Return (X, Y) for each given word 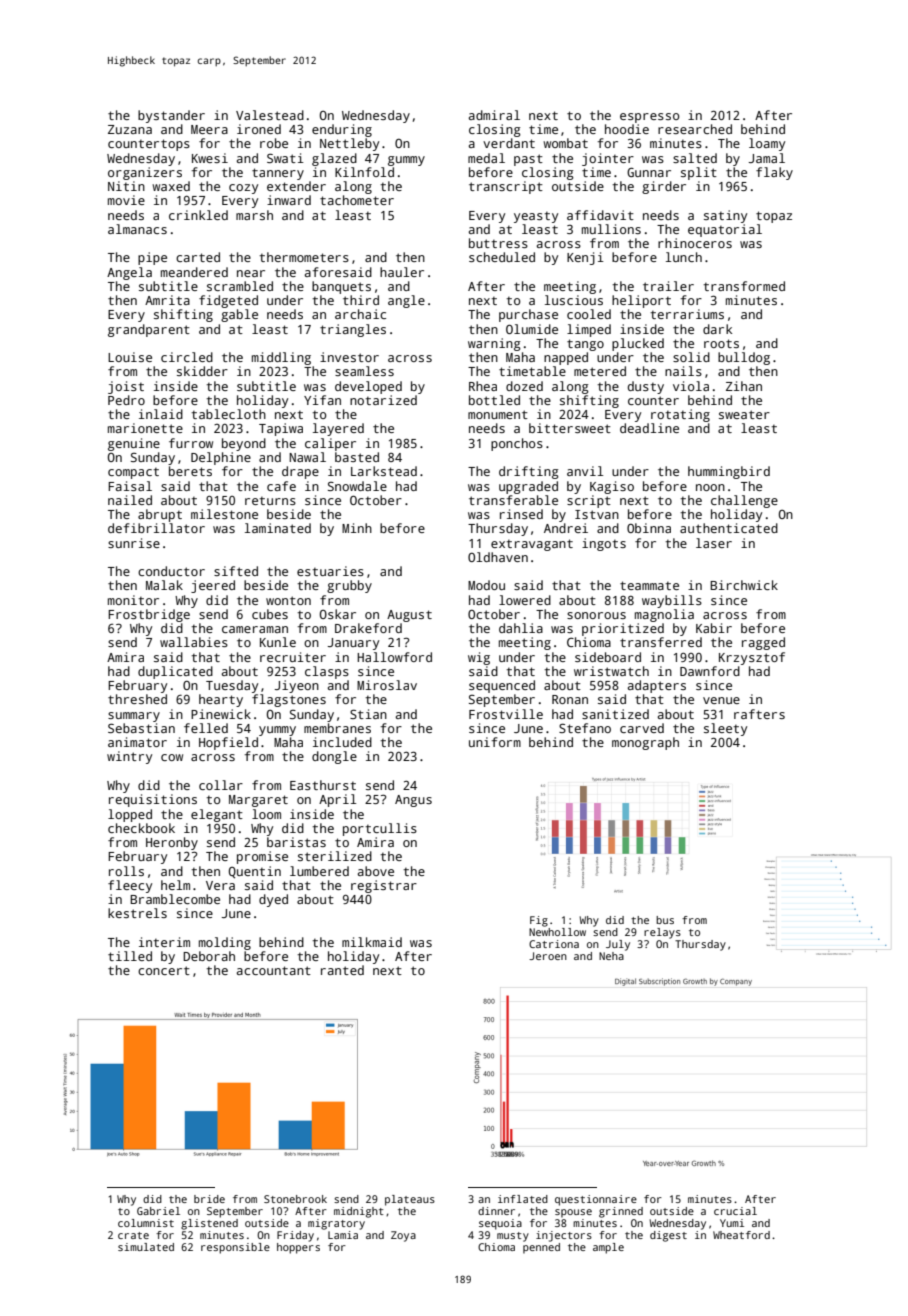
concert (164, 970)
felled (206, 728)
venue (721, 700)
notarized (383, 400)
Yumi (732, 1223)
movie (126, 200)
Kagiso (612, 487)
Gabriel (158, 1211)
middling (281, 358)
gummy (406, 161)
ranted (342, 970)
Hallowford (394, 657)
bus (665, 920)
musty (513, 1237)
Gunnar (649, 172)
